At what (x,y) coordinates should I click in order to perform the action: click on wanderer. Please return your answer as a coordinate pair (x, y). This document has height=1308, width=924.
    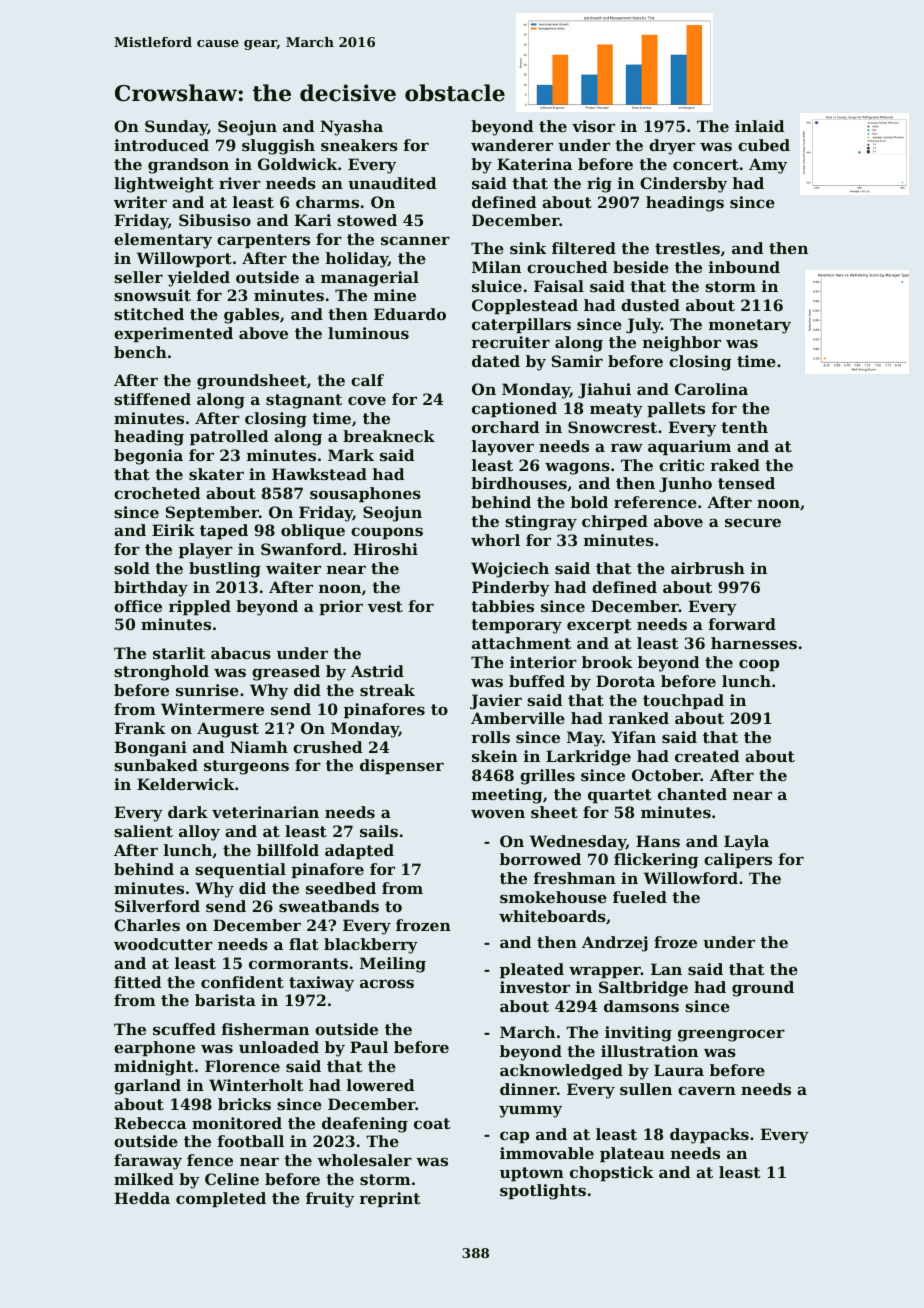
    Looking at the image, I should click on (512, 145).
